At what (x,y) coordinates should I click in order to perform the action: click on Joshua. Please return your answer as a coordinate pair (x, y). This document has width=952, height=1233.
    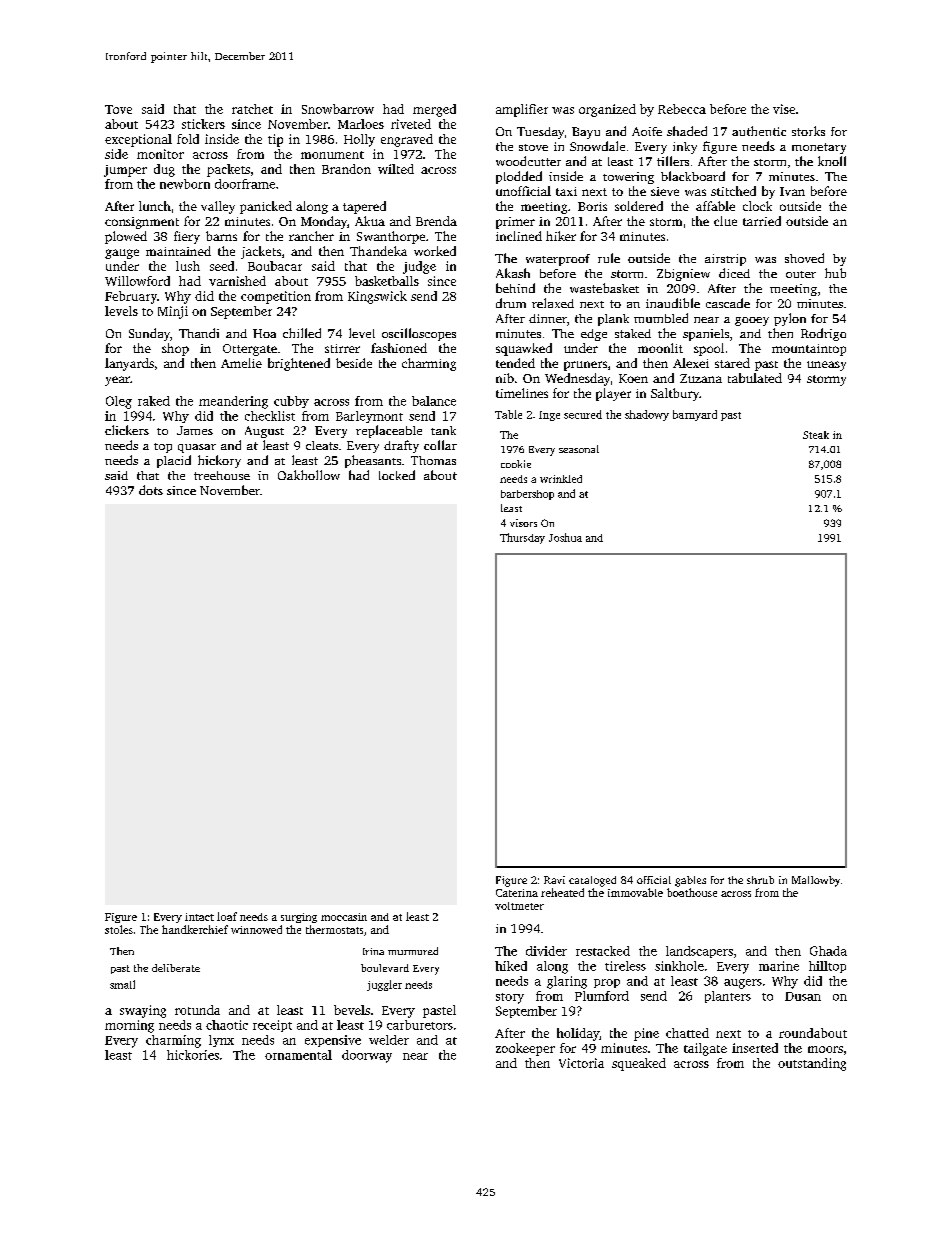
    Looking at the image, I should click on (565, 537).
